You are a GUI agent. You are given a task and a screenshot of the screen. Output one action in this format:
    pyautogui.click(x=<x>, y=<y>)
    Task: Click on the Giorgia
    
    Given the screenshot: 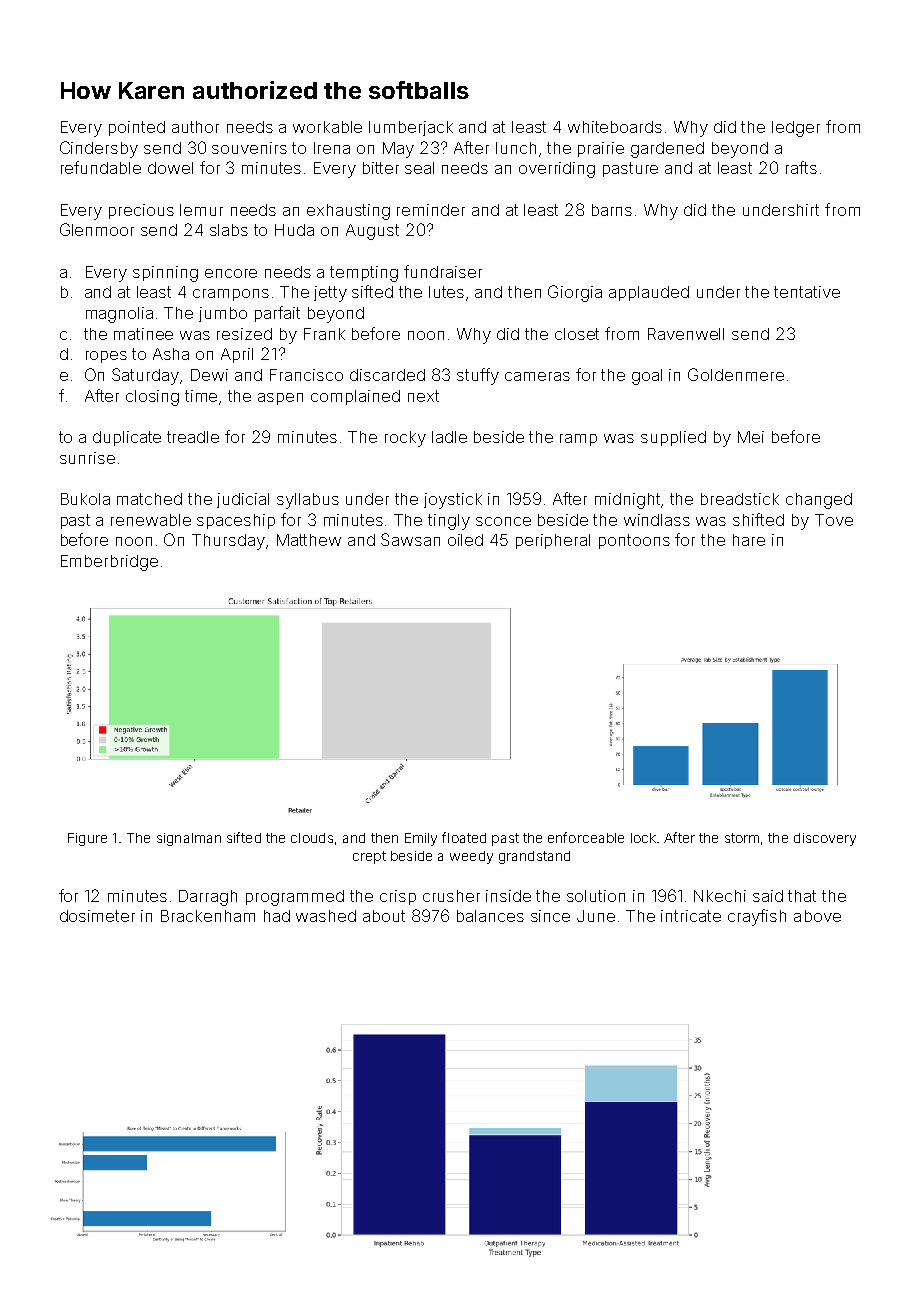 What is the action you would take?
    pyautogui.click(x=575, y=293)
